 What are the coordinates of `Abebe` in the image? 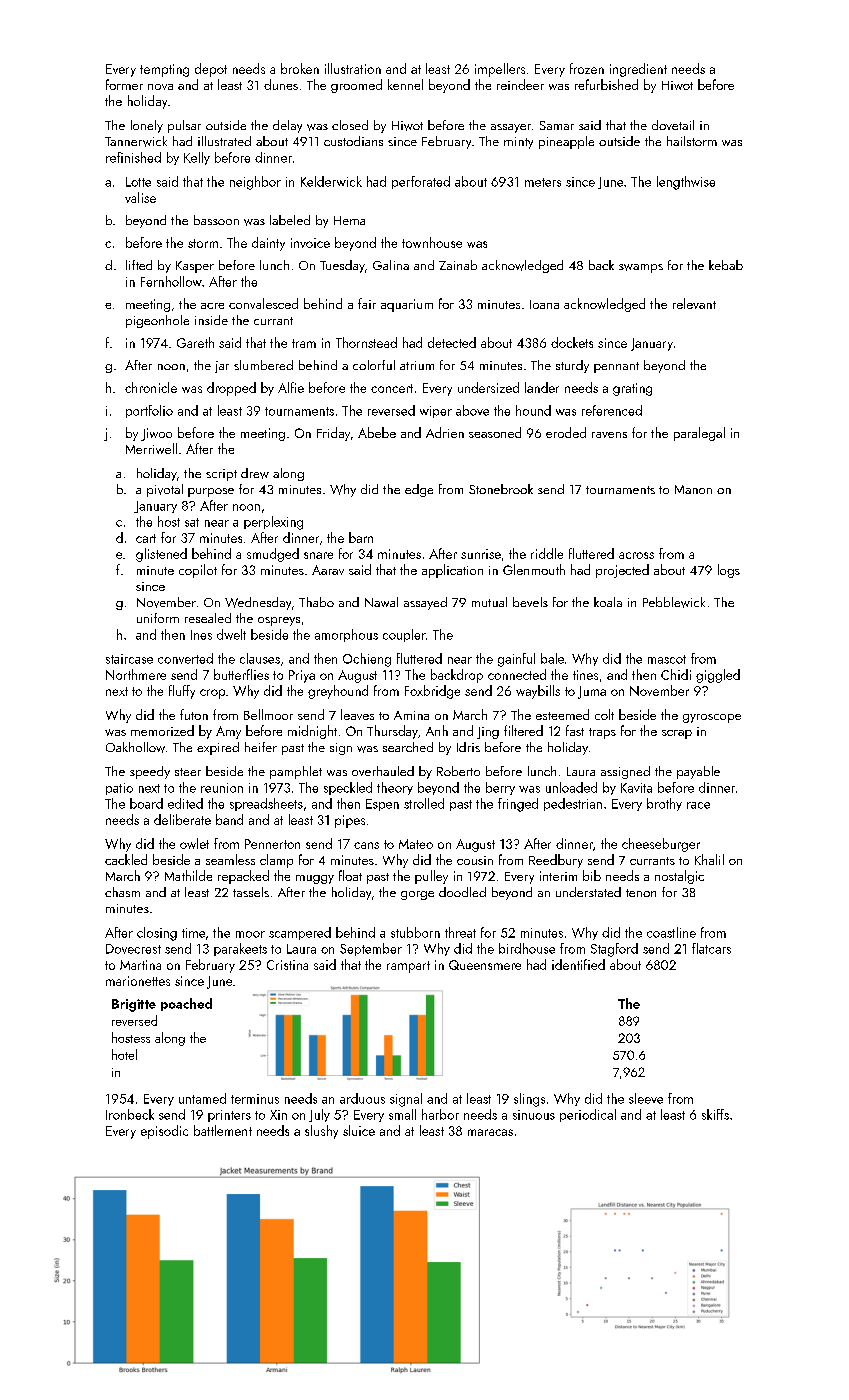 It's located at (377, 432).
